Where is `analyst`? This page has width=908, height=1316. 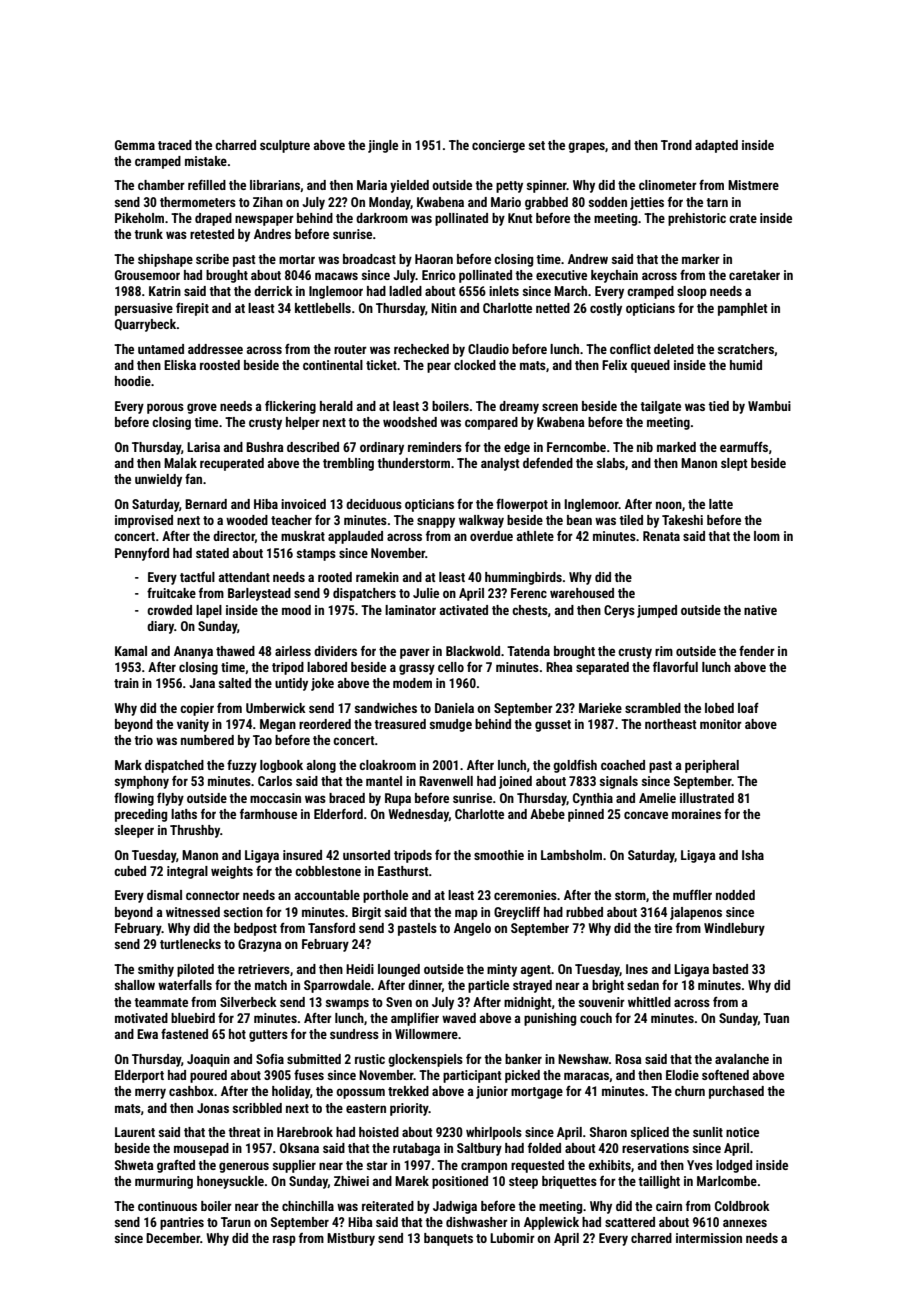 analyst is located at coordinates (500, 464).
